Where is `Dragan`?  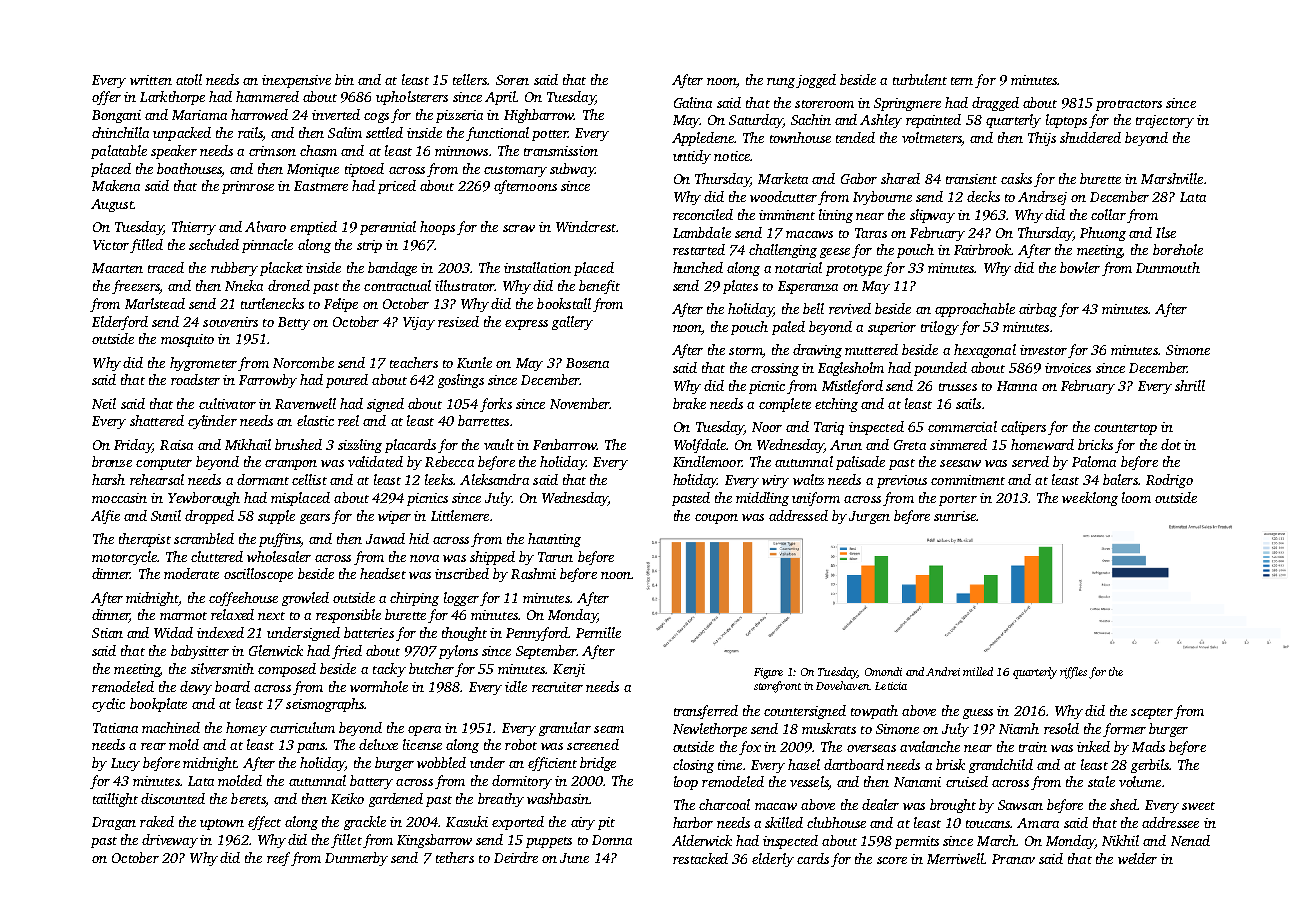 Dragan is located at coordinates (114, 823).
